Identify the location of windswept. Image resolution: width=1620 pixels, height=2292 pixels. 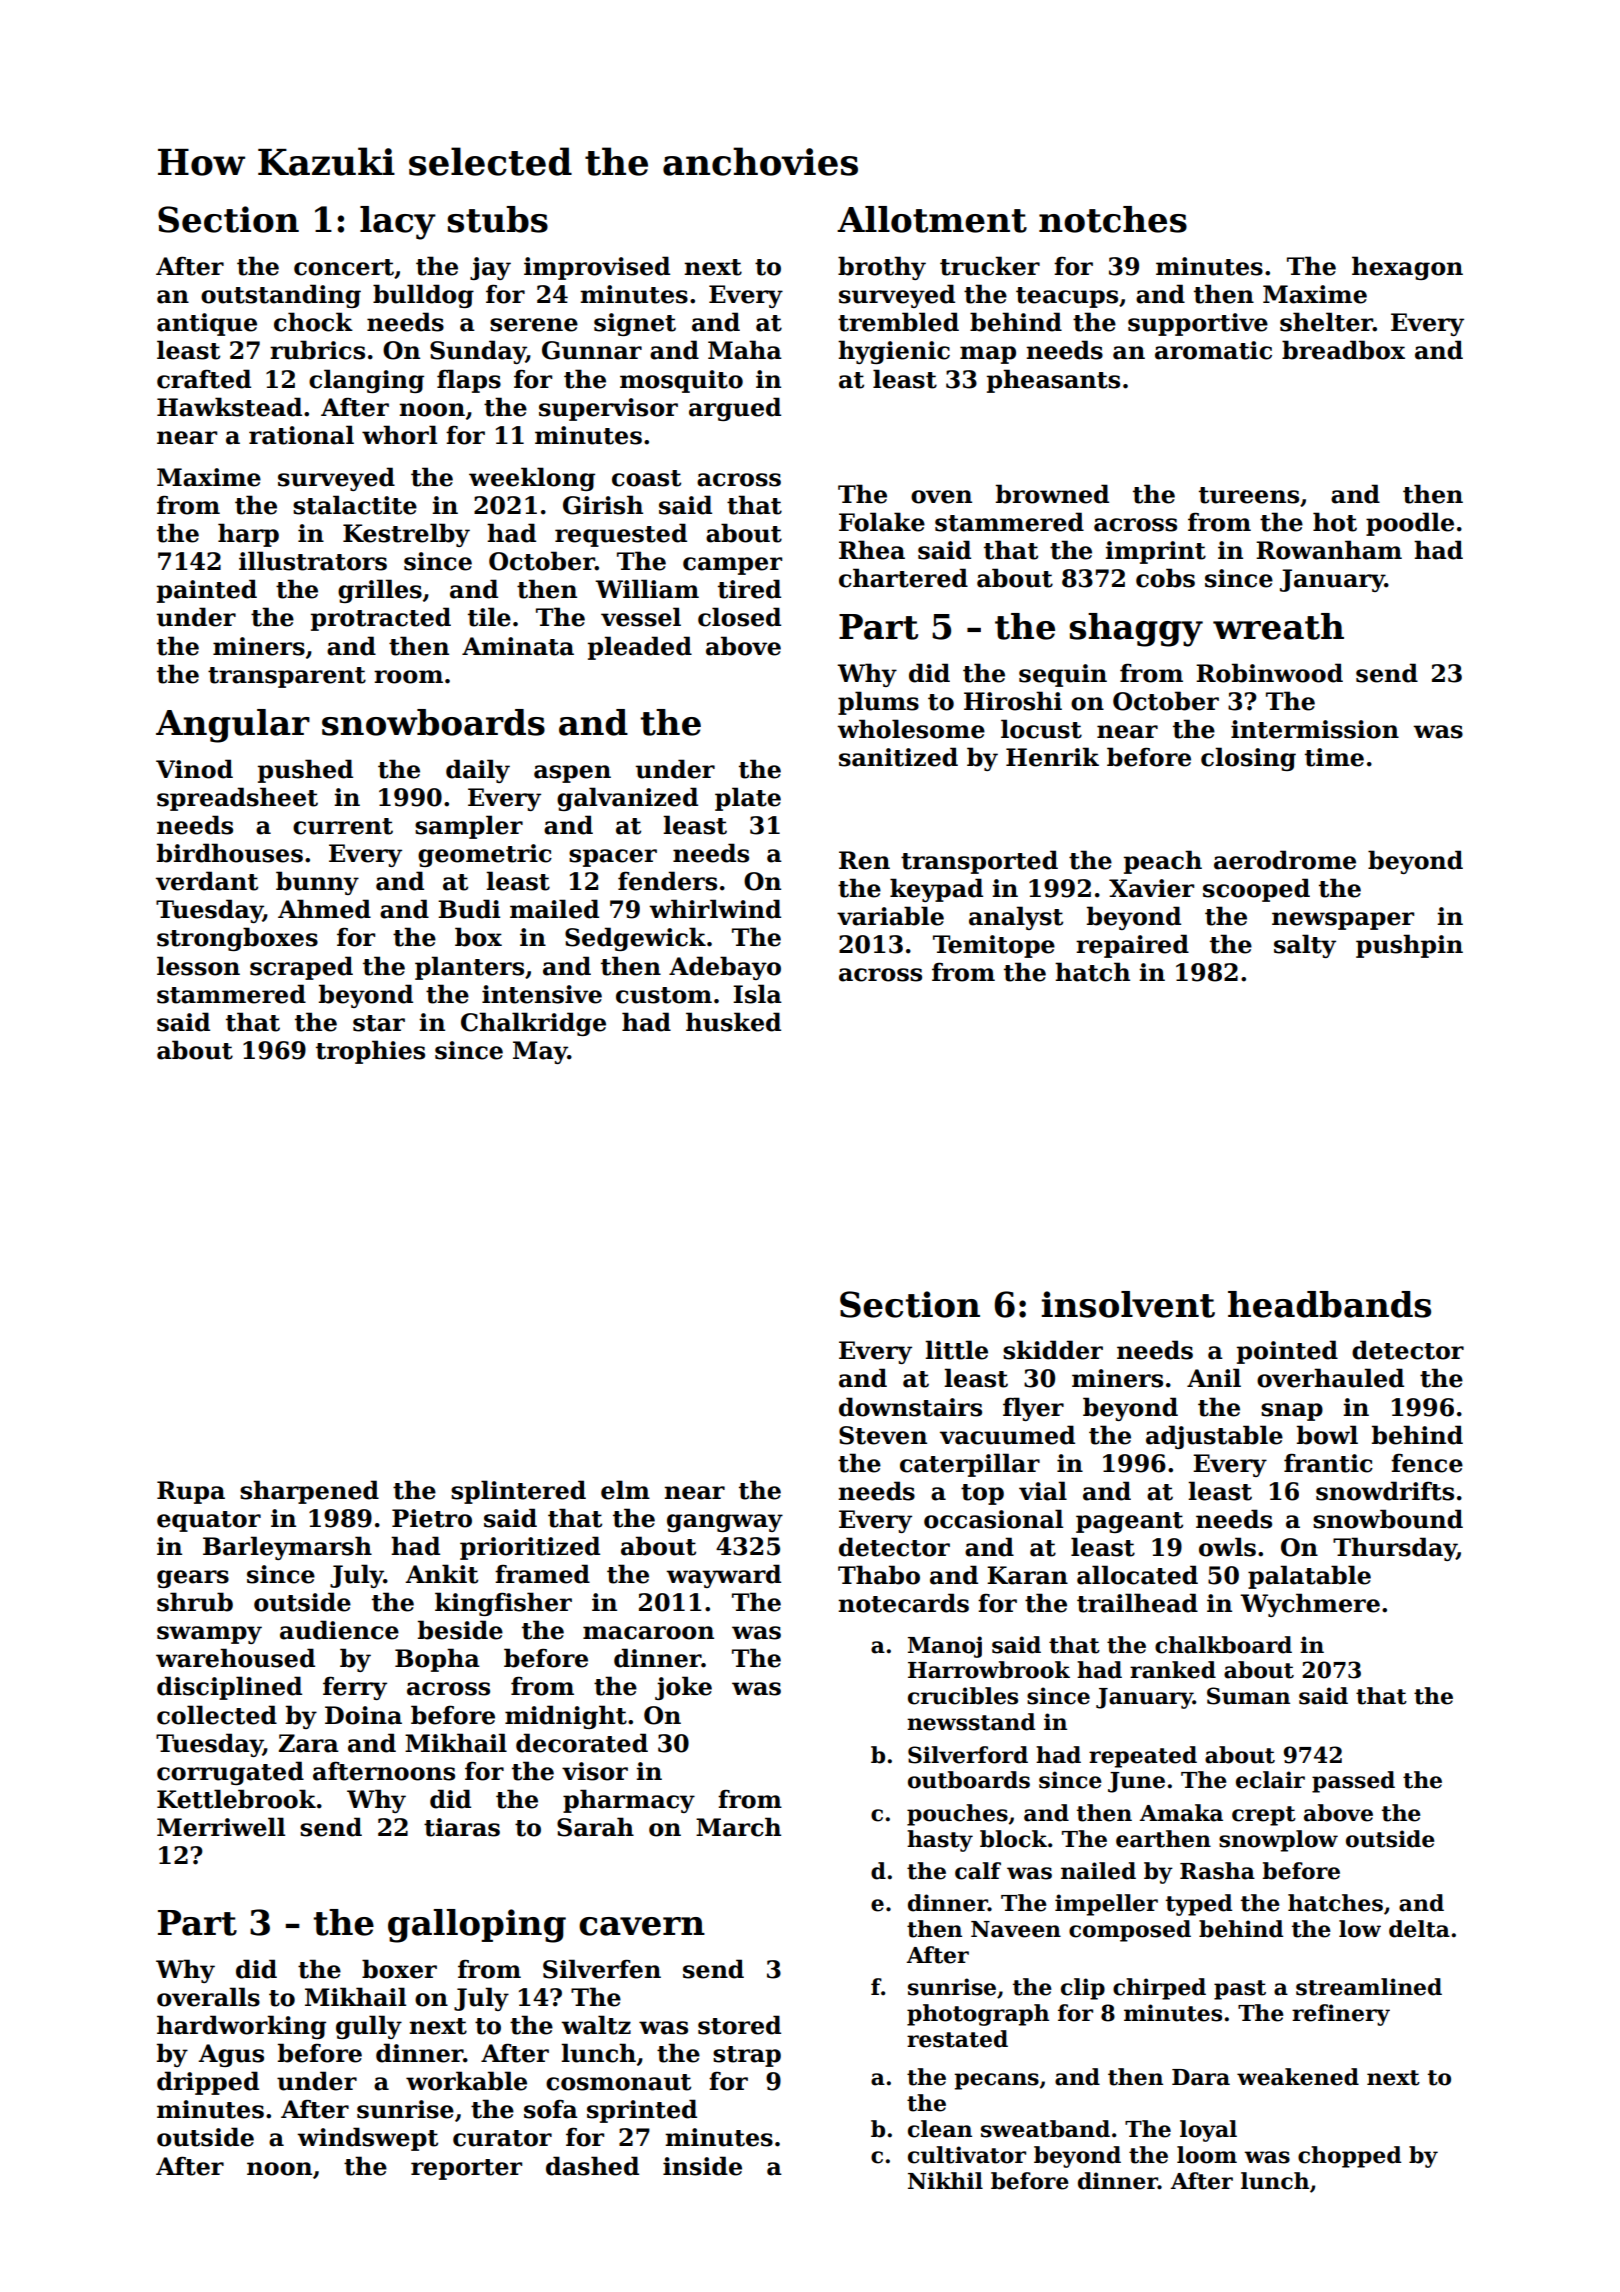
(367, 2139).
